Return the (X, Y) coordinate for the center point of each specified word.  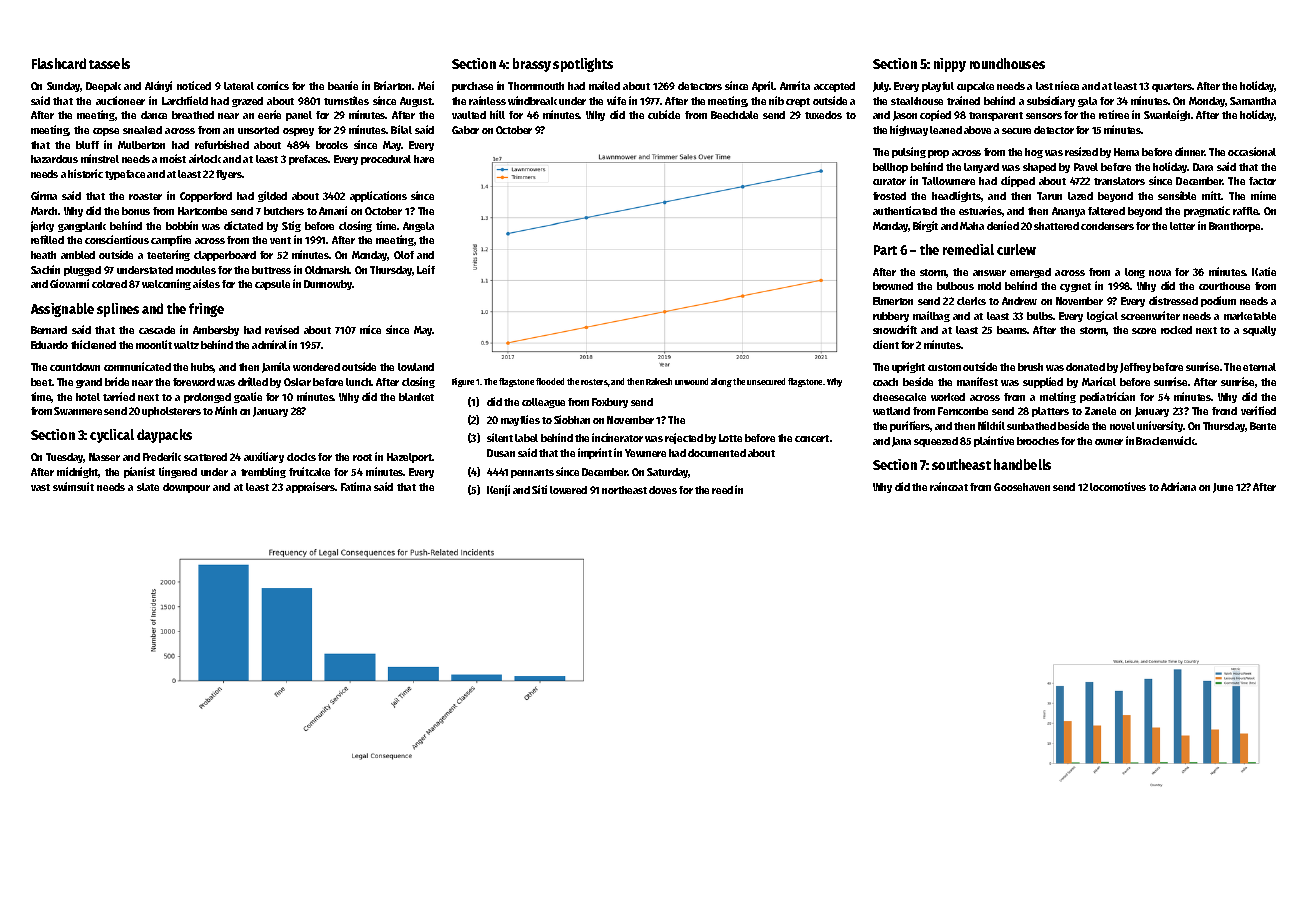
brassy (532, 65)
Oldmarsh (327, 270)
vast (40, 487)
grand (89, 383)
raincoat (949, 486)
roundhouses (1007, 63)
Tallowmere (948, 181)
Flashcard (59, 63)
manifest (977, 381)
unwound (691, 381)
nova (1160, 273)
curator (889, 181)
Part (885, 250)
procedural (386, 160)
